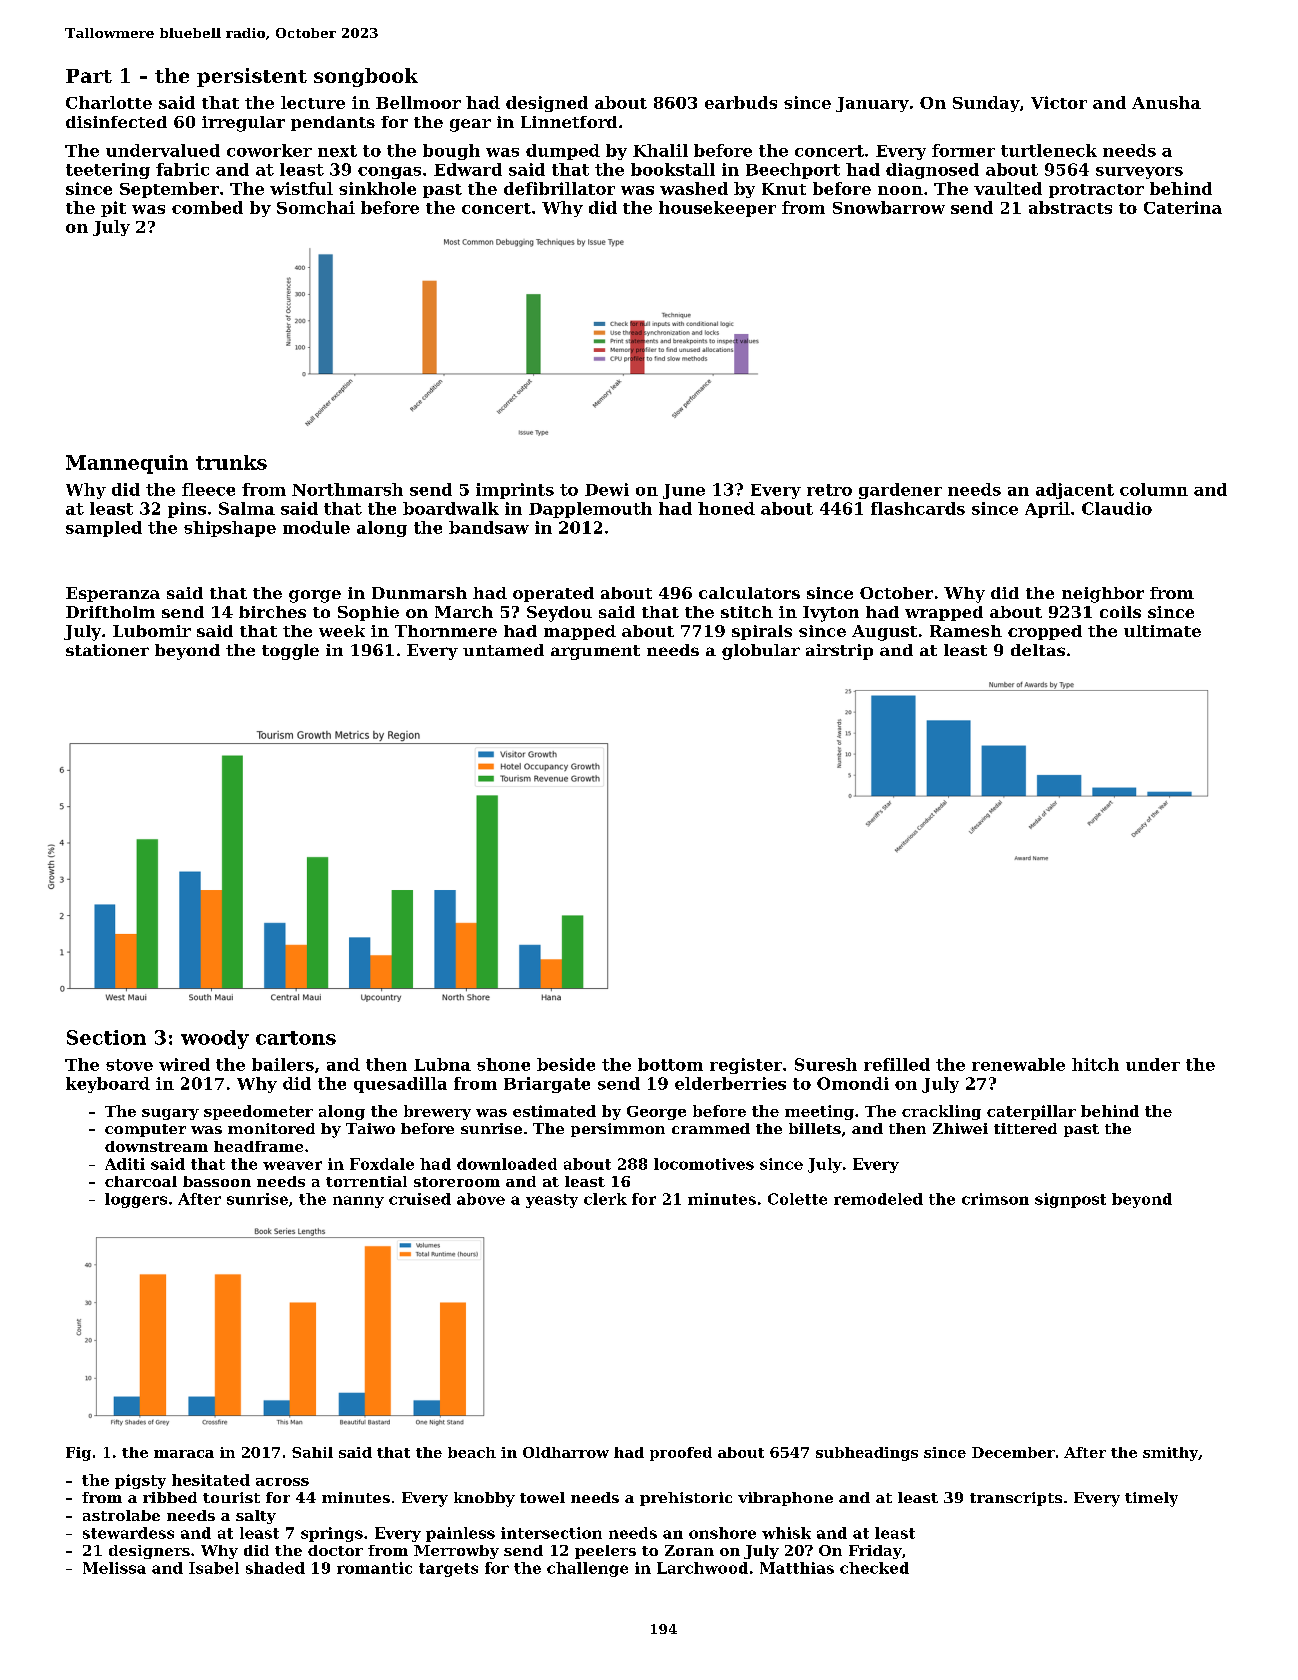  I want to click on Colette, so click(797, 1199).
